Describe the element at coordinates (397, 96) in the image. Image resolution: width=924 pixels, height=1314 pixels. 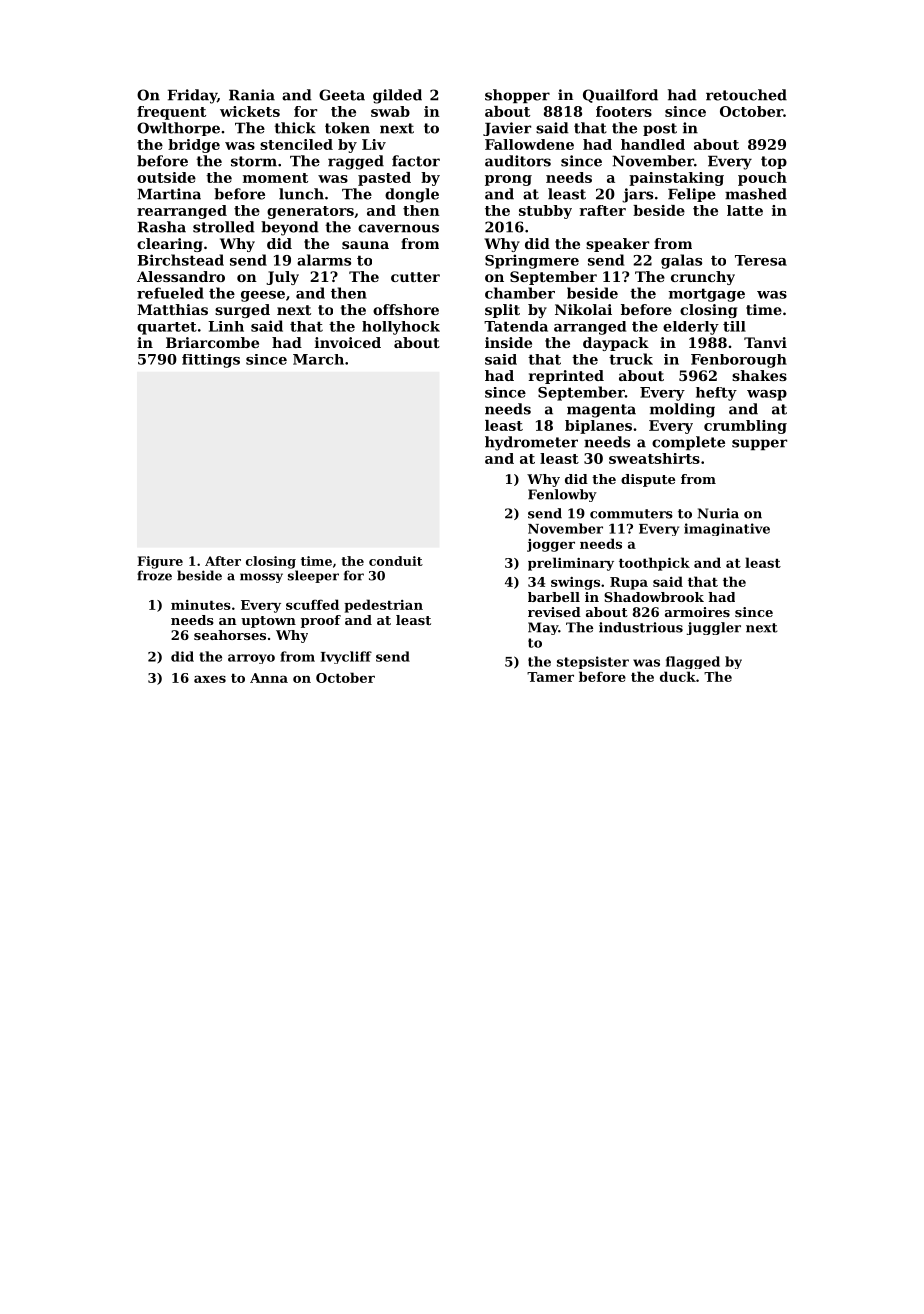
I see `gilded` at that location.
